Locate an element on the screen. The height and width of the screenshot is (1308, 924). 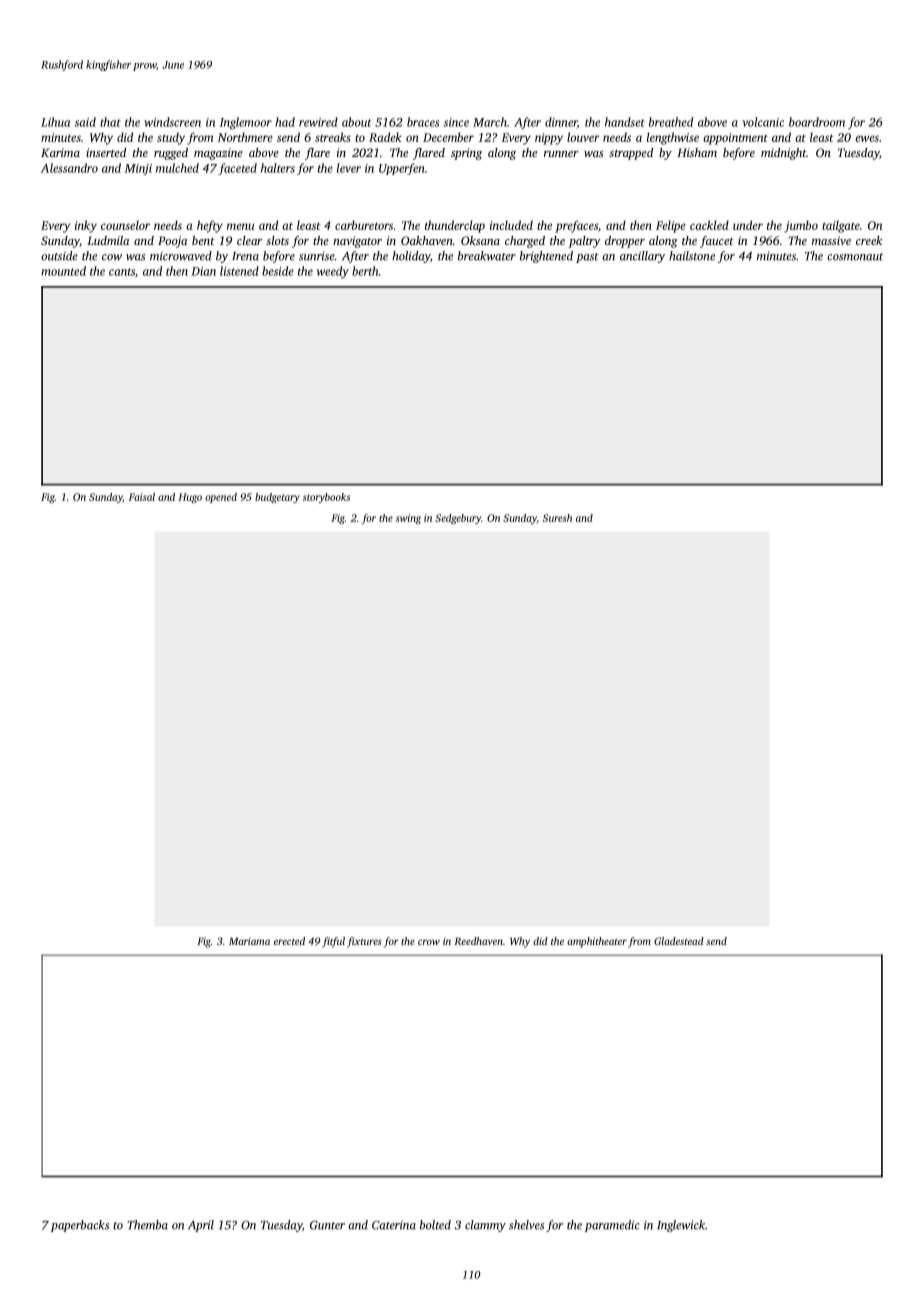
Faisal is located at coordinates (142, 497).
